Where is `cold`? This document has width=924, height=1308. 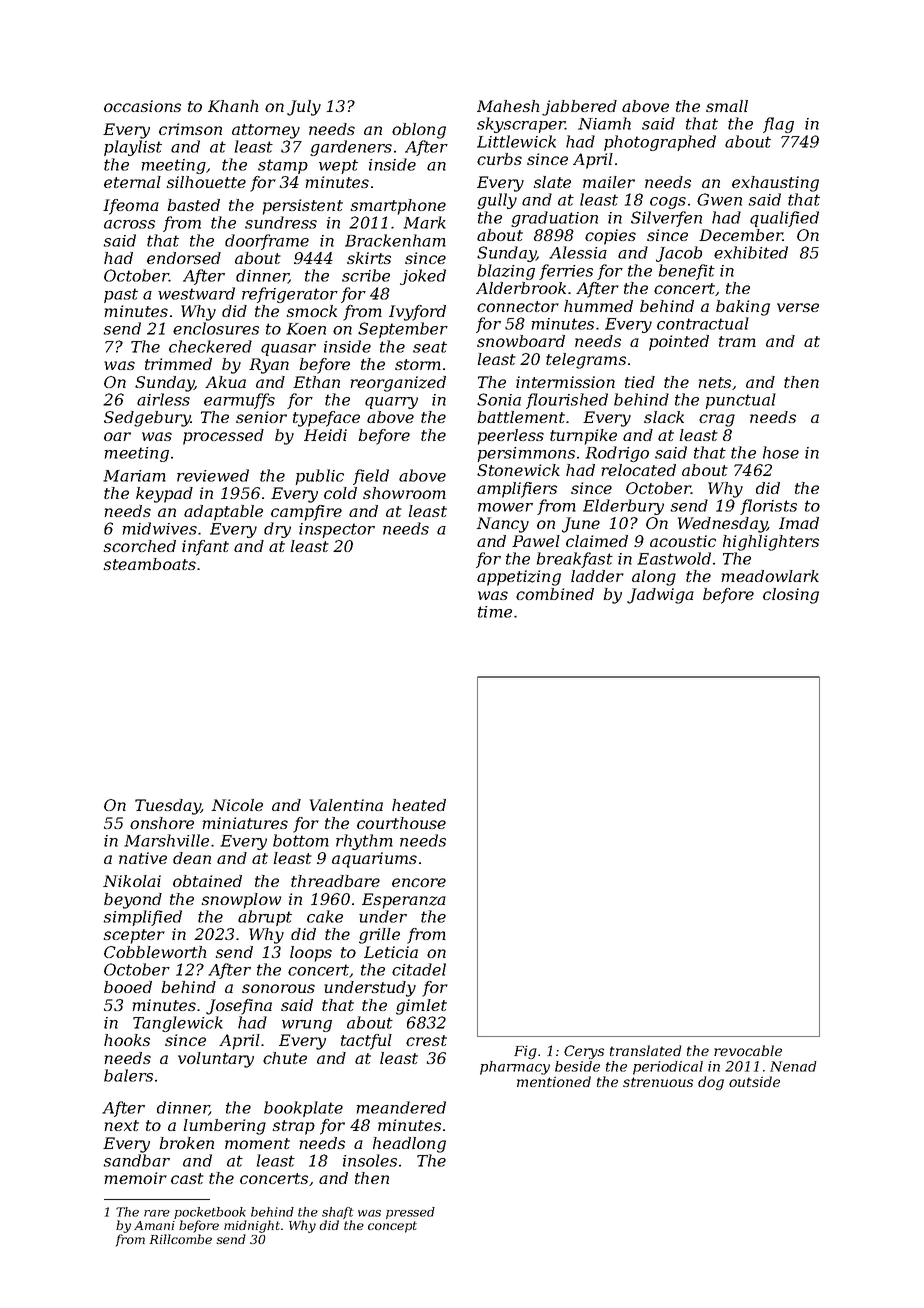 cold is located at coordinates (340, 493).
